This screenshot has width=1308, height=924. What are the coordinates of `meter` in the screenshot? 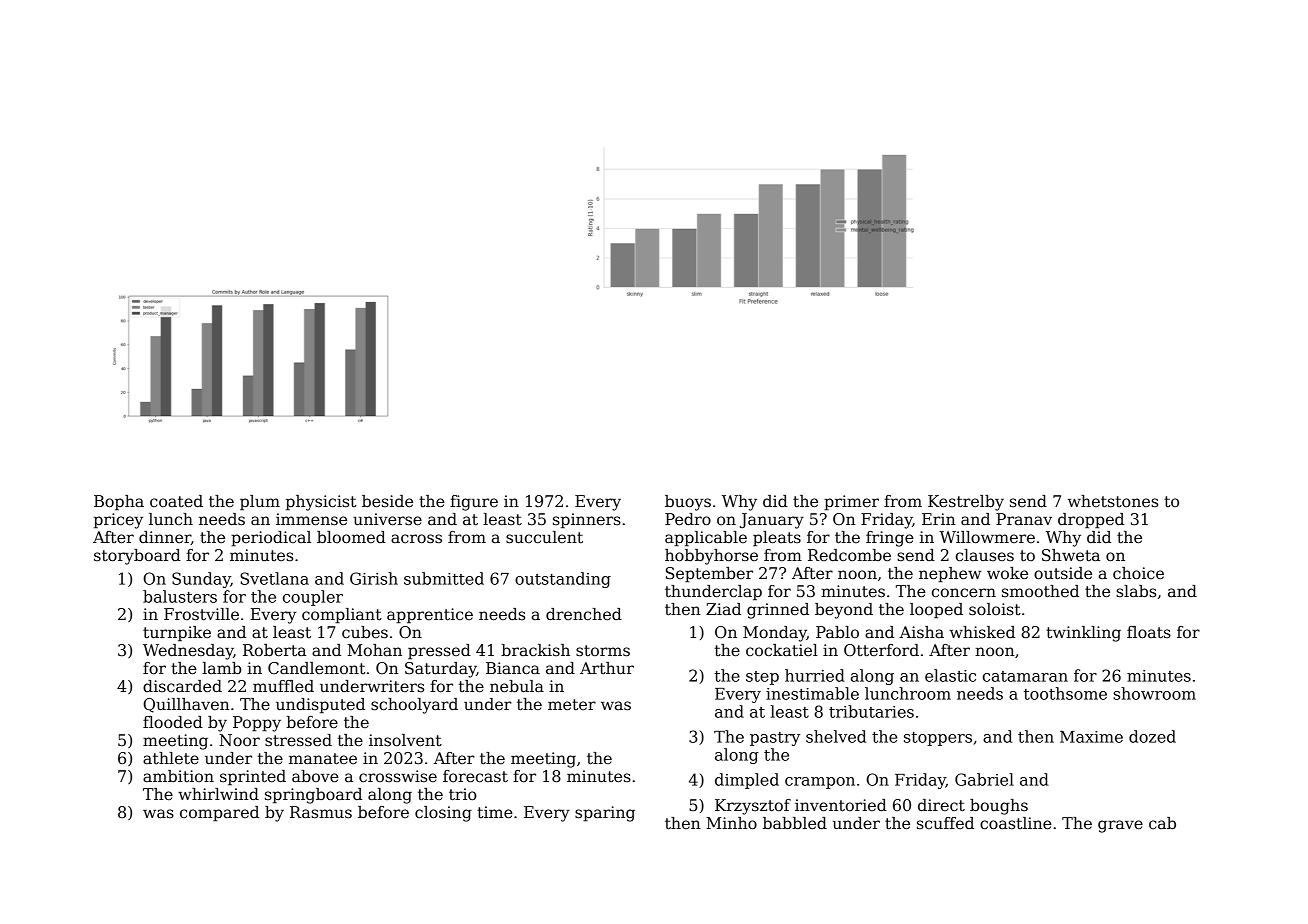 It's located at (572, 704).
